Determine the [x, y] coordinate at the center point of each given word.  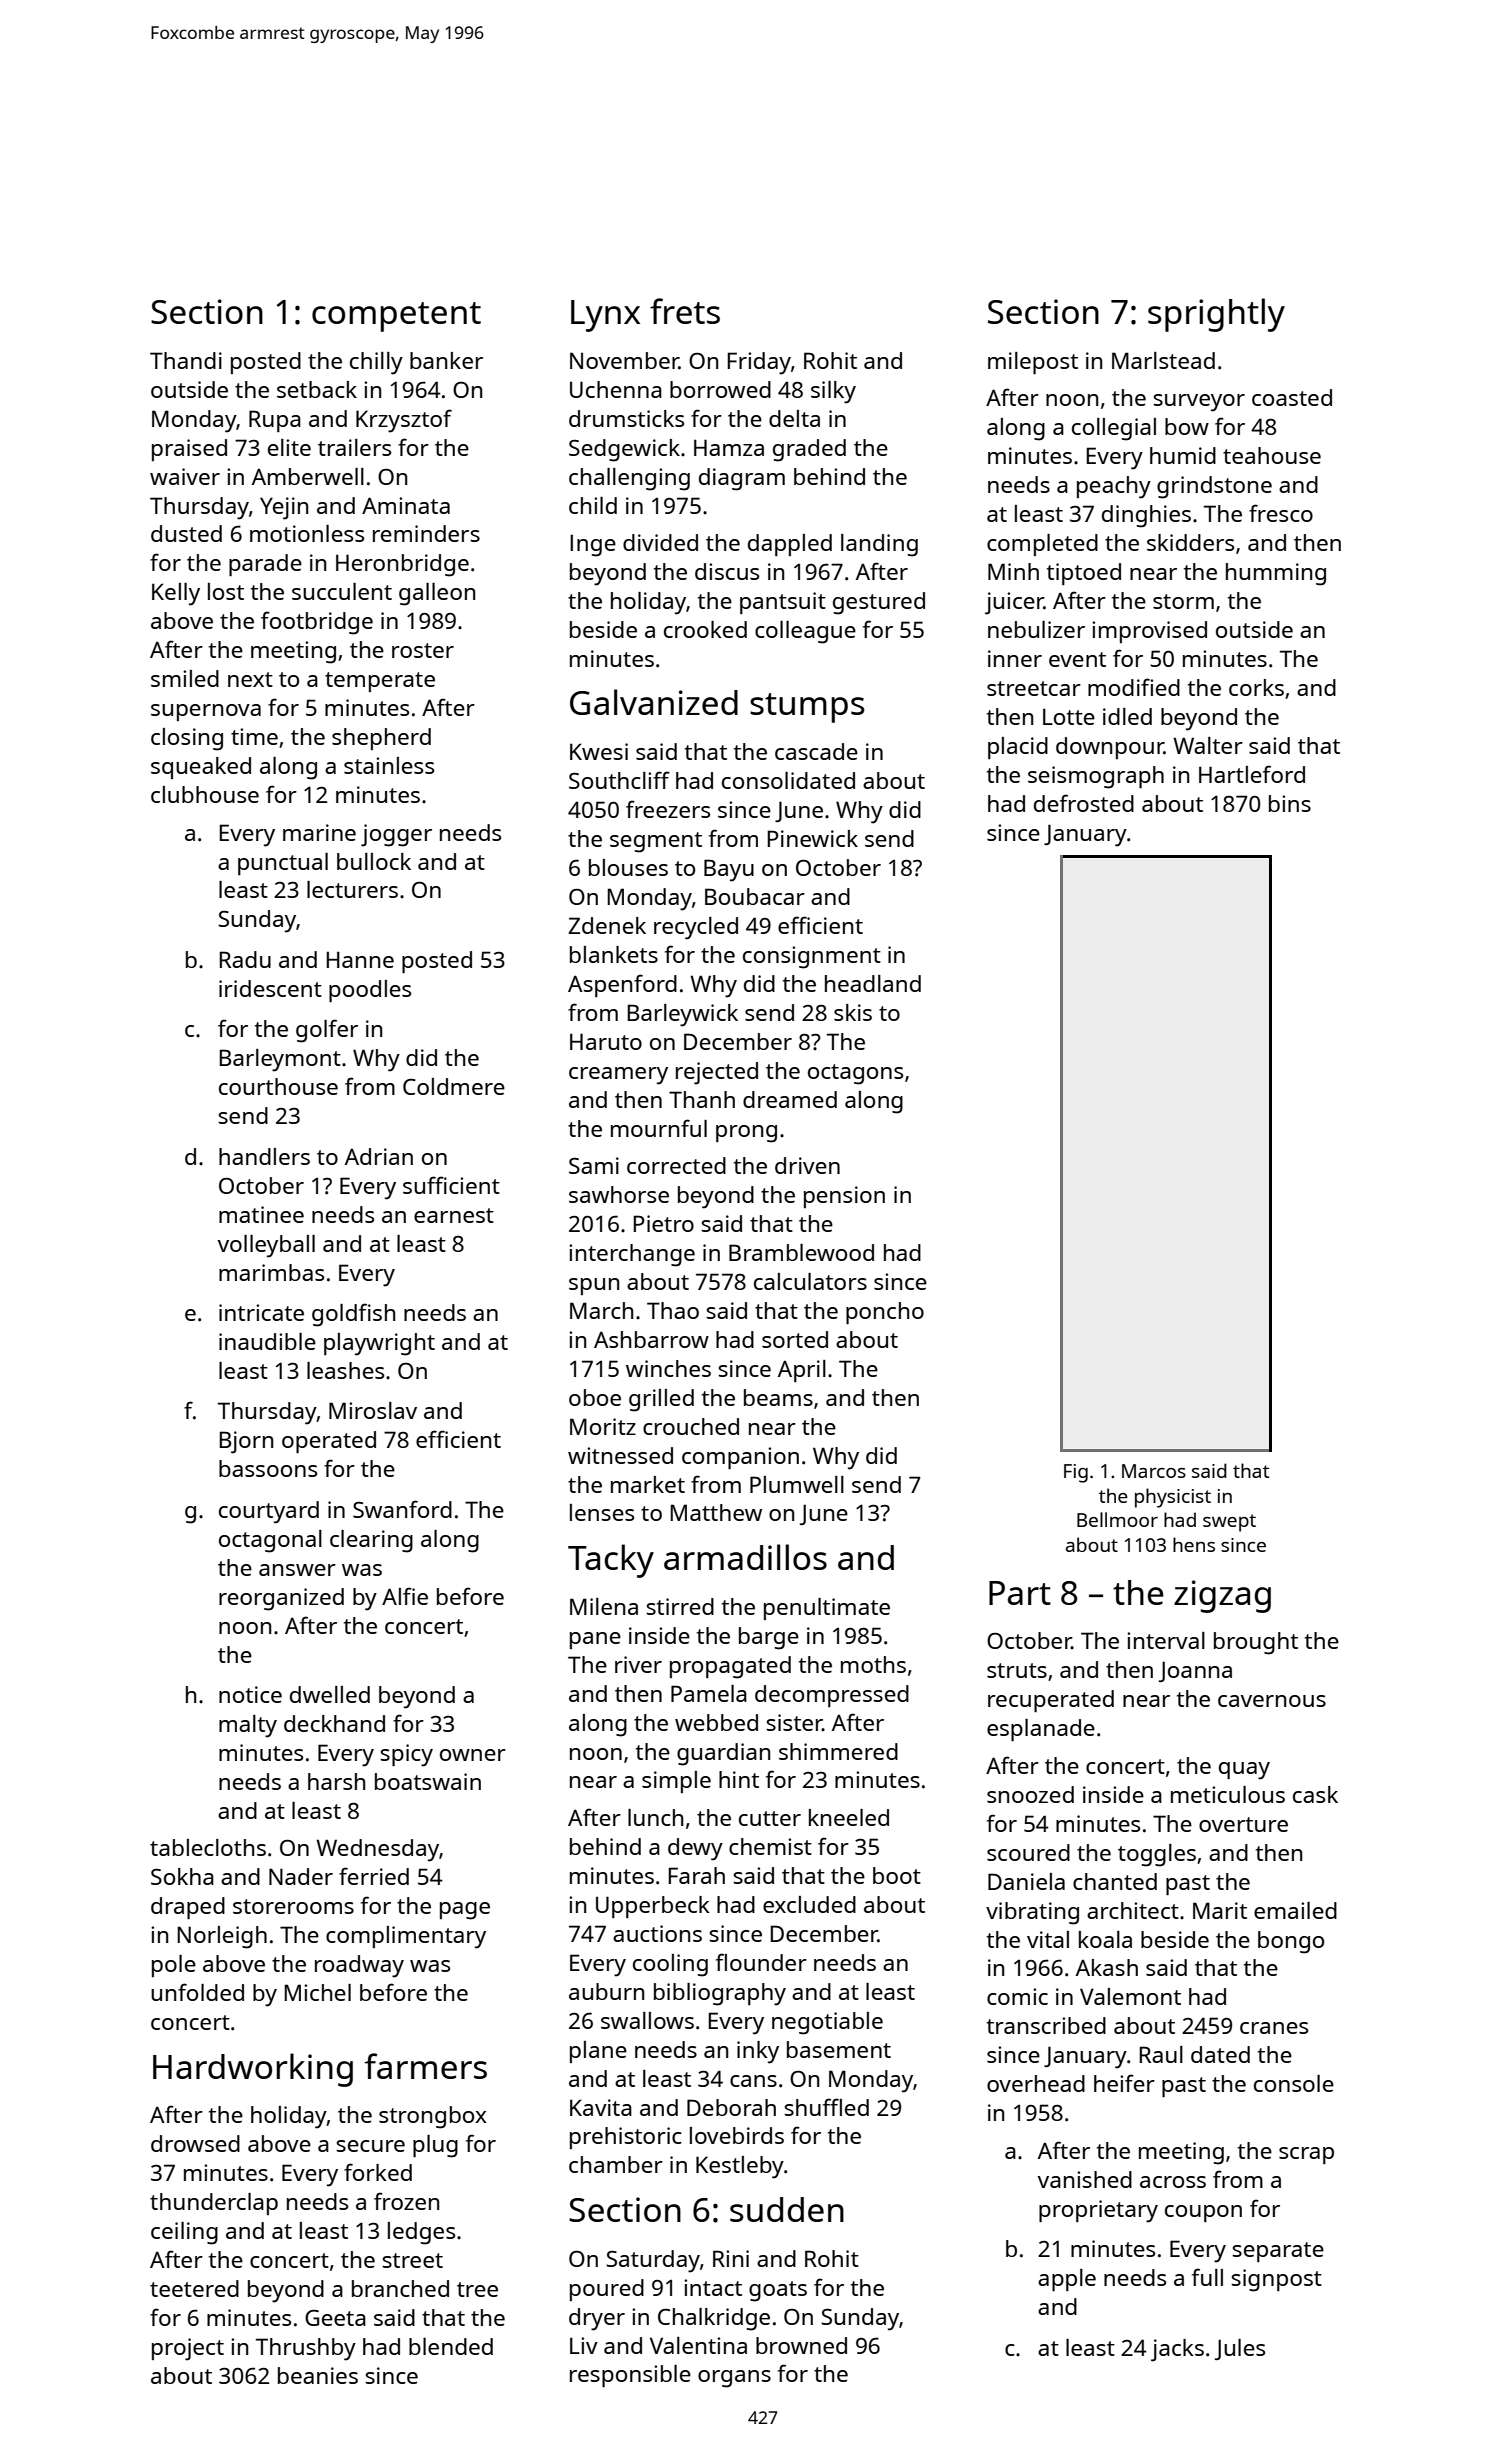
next [250, 679]
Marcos [1154, 1471]
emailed [1295, 1910]
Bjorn [246, 1442]
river [638, 1664]
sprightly [1216, 315]
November [624, 360]
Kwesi [599, 751]
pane [595, 1640]
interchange [632, 1255]
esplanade [1041, 1730]
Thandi [186, 360]
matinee [261, 1214]
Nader [301, 1876]
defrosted [1084, 803]
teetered [194, 2288]
